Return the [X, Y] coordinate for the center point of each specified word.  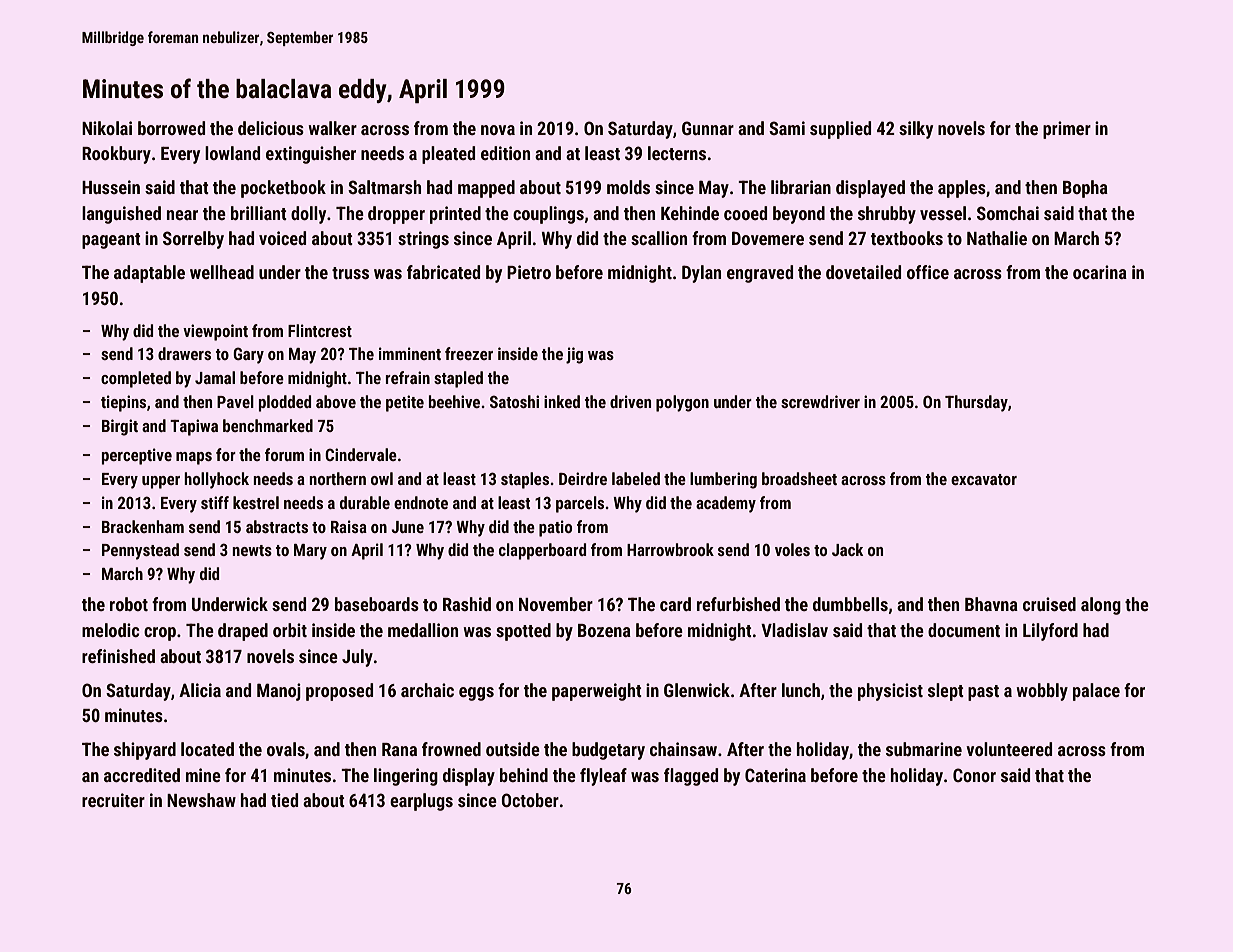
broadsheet [799, 478]
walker [333, 128]
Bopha [1085, 189]
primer [1067, 130]
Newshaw [201, 800]
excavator [984, 479]
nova [498, 130]
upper [161, 482]
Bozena [604, 630]
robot [129, 604]
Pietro [529, 272]
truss [350, 273]
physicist [890, 692]
